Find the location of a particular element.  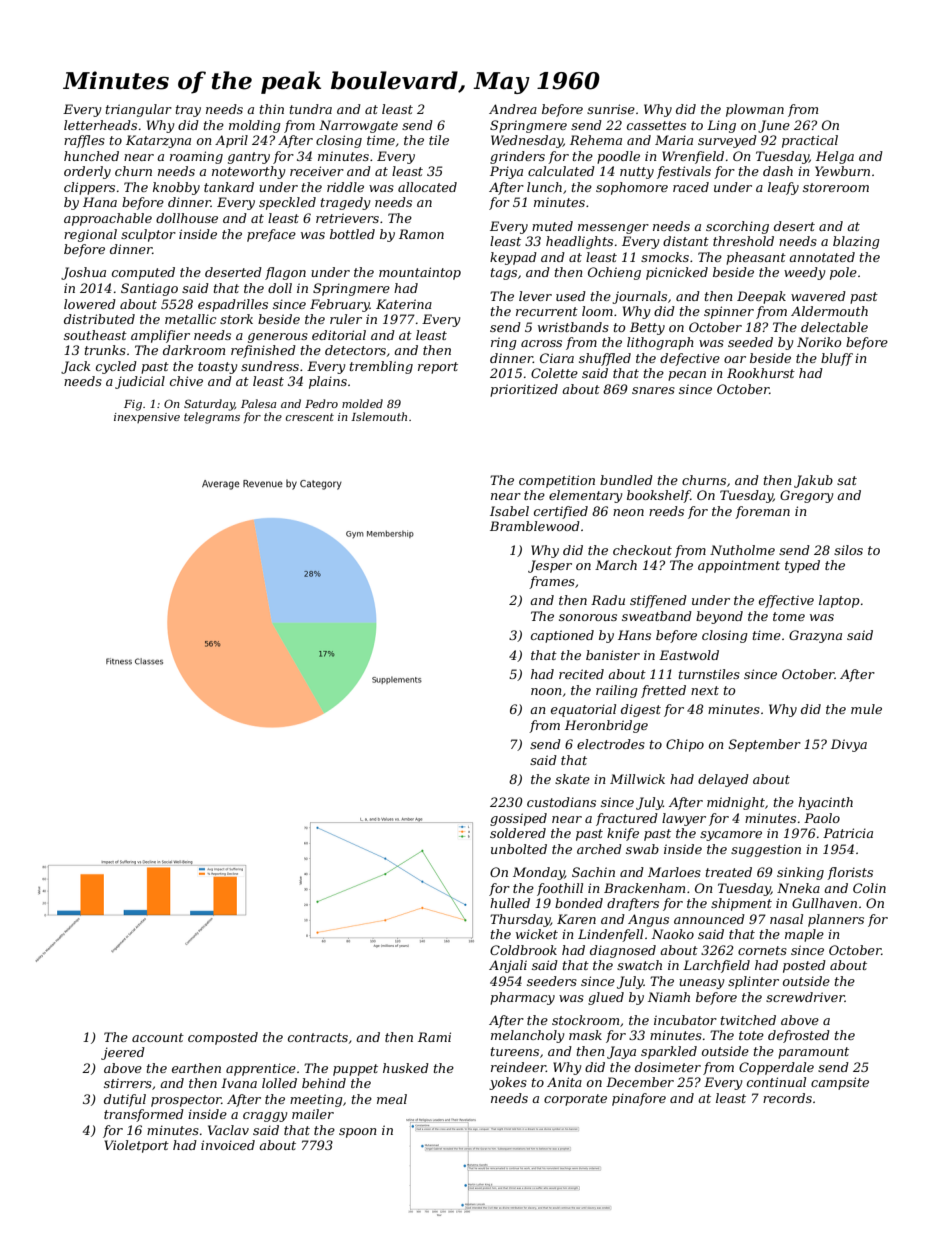

jeered is located at coordinates (123, 1053).
